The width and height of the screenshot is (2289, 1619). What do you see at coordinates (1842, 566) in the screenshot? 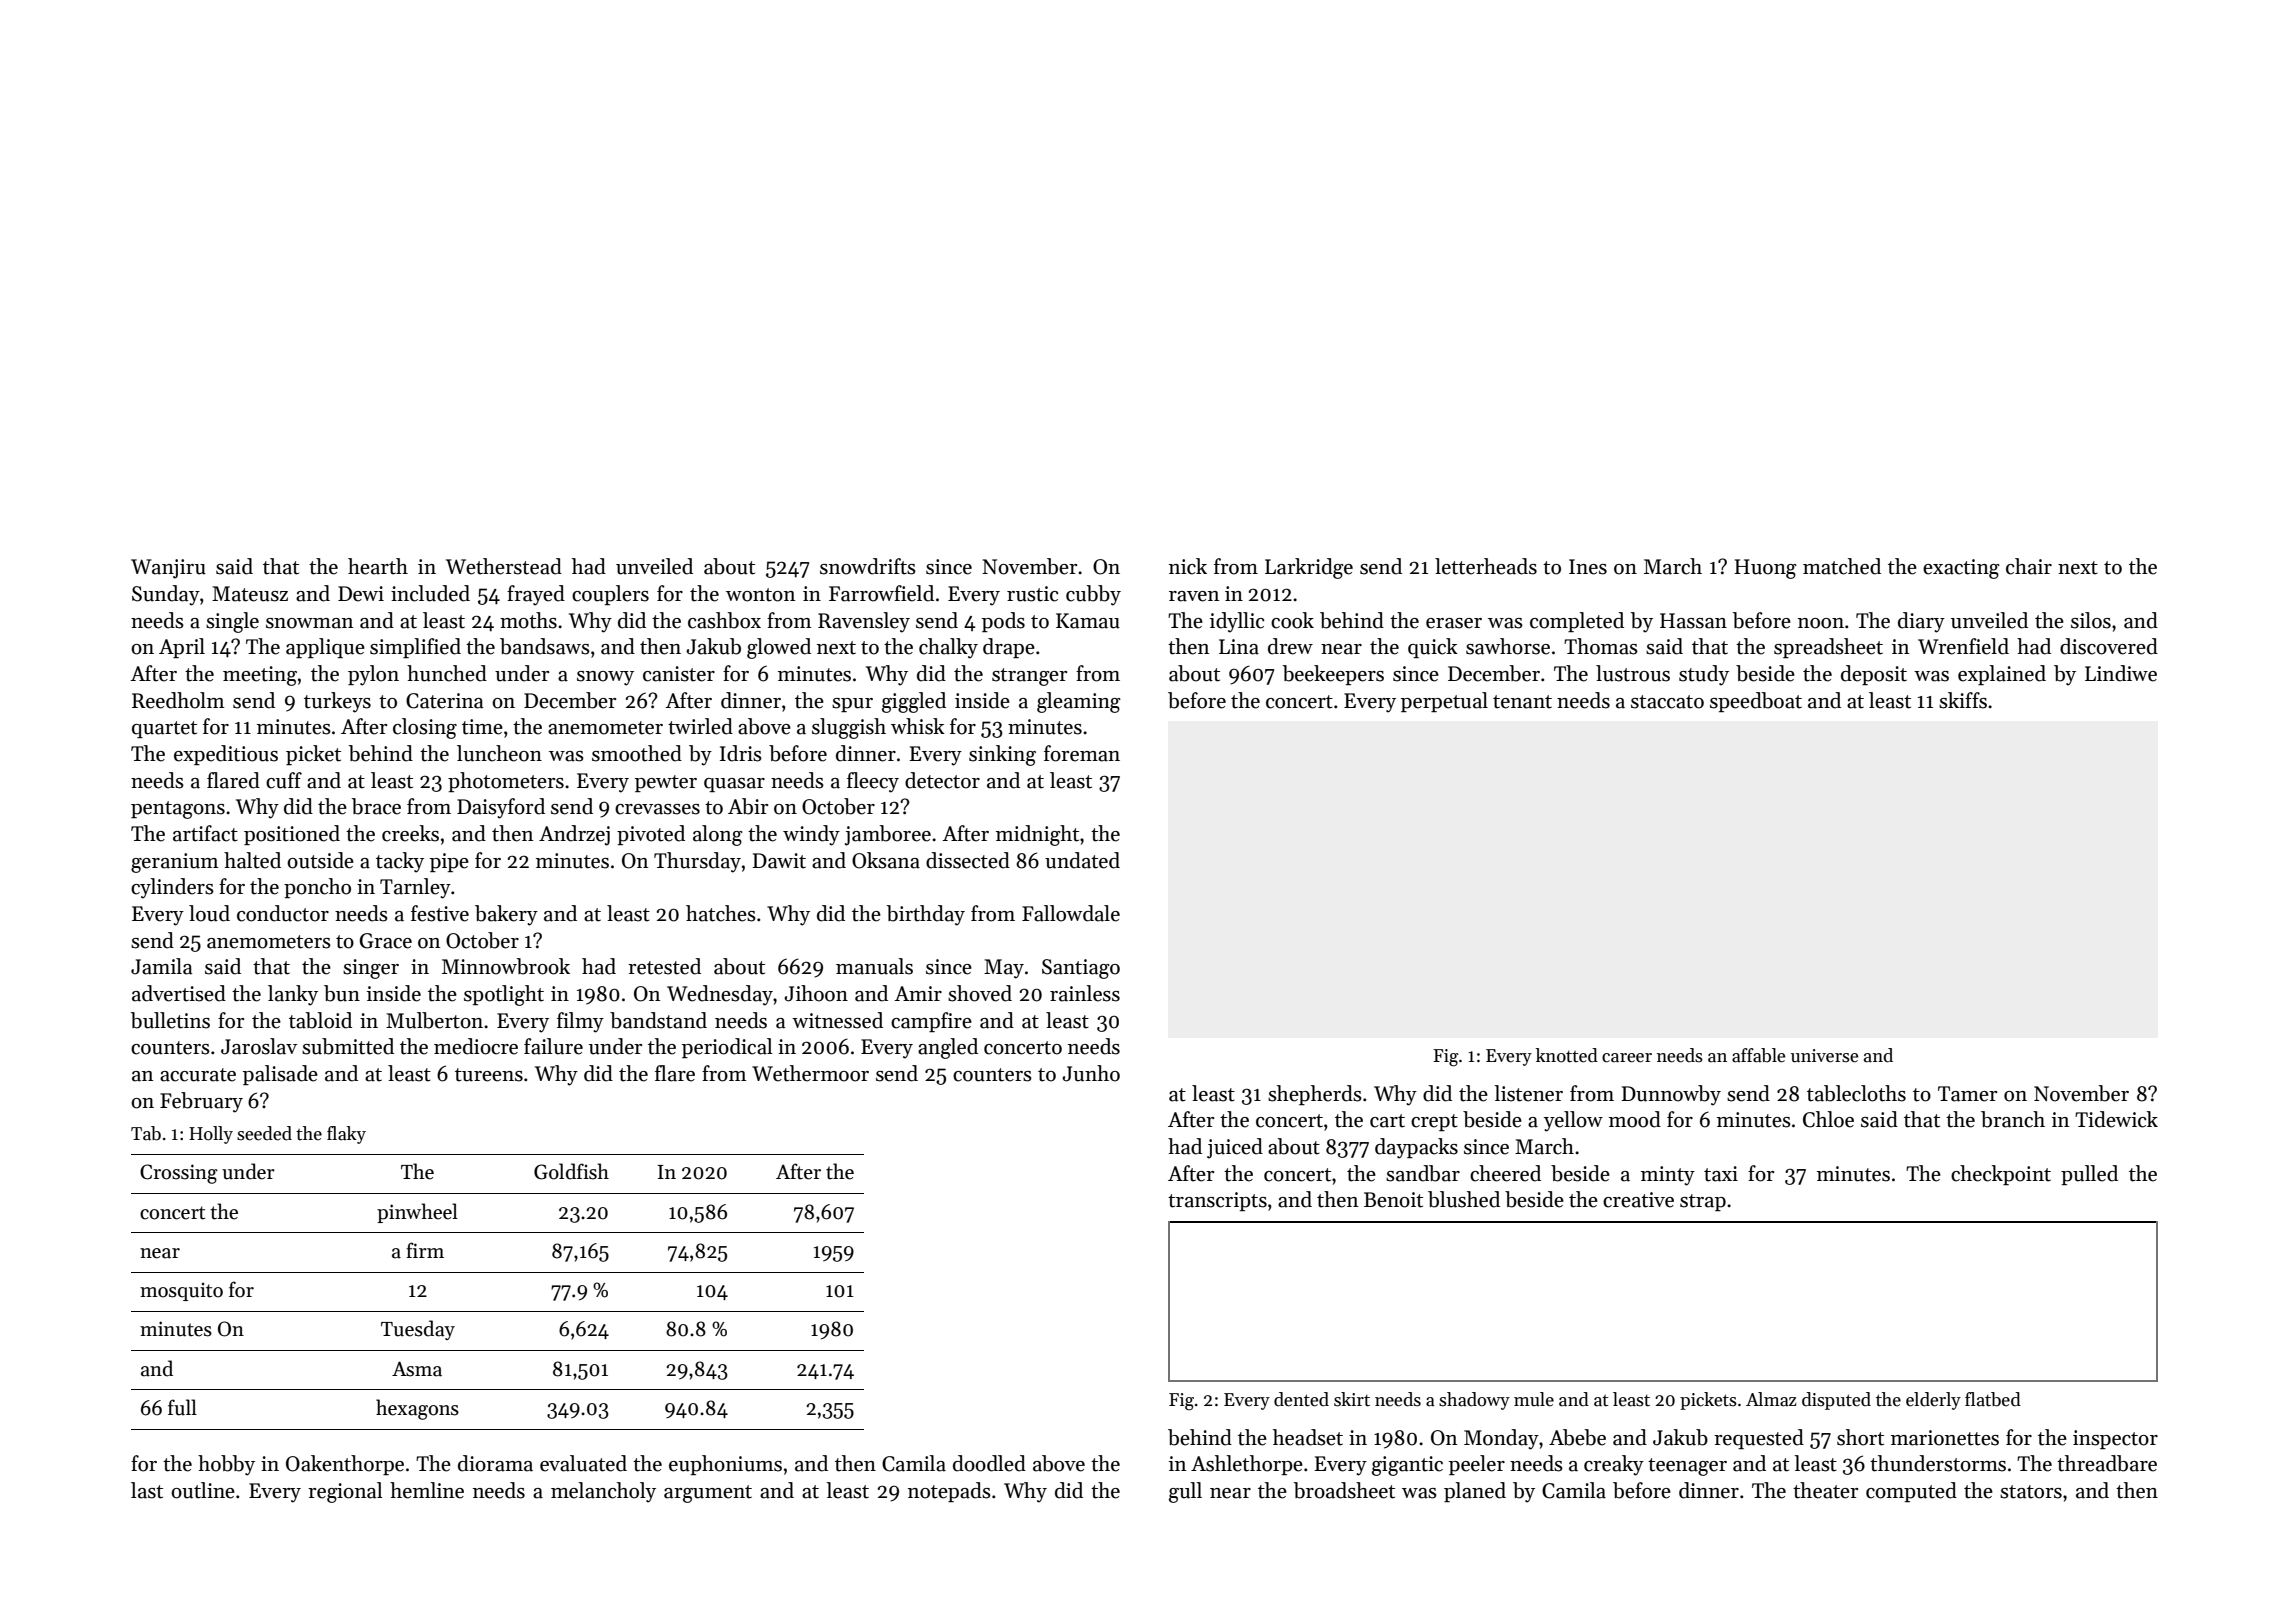
I see `matched` at bounding box center [1842, 566].
